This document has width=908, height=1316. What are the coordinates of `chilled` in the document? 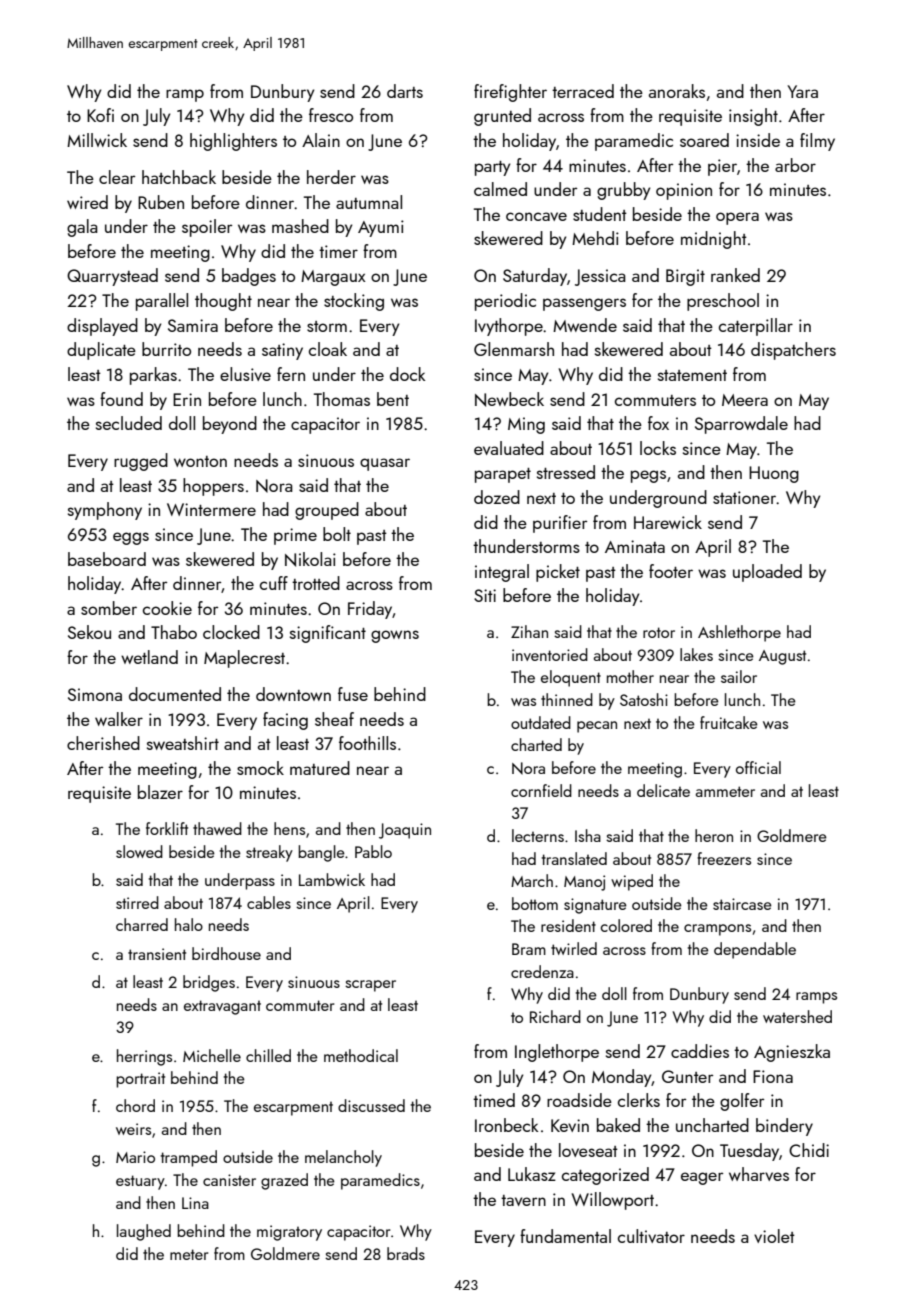 It's located at (268, 1055).
